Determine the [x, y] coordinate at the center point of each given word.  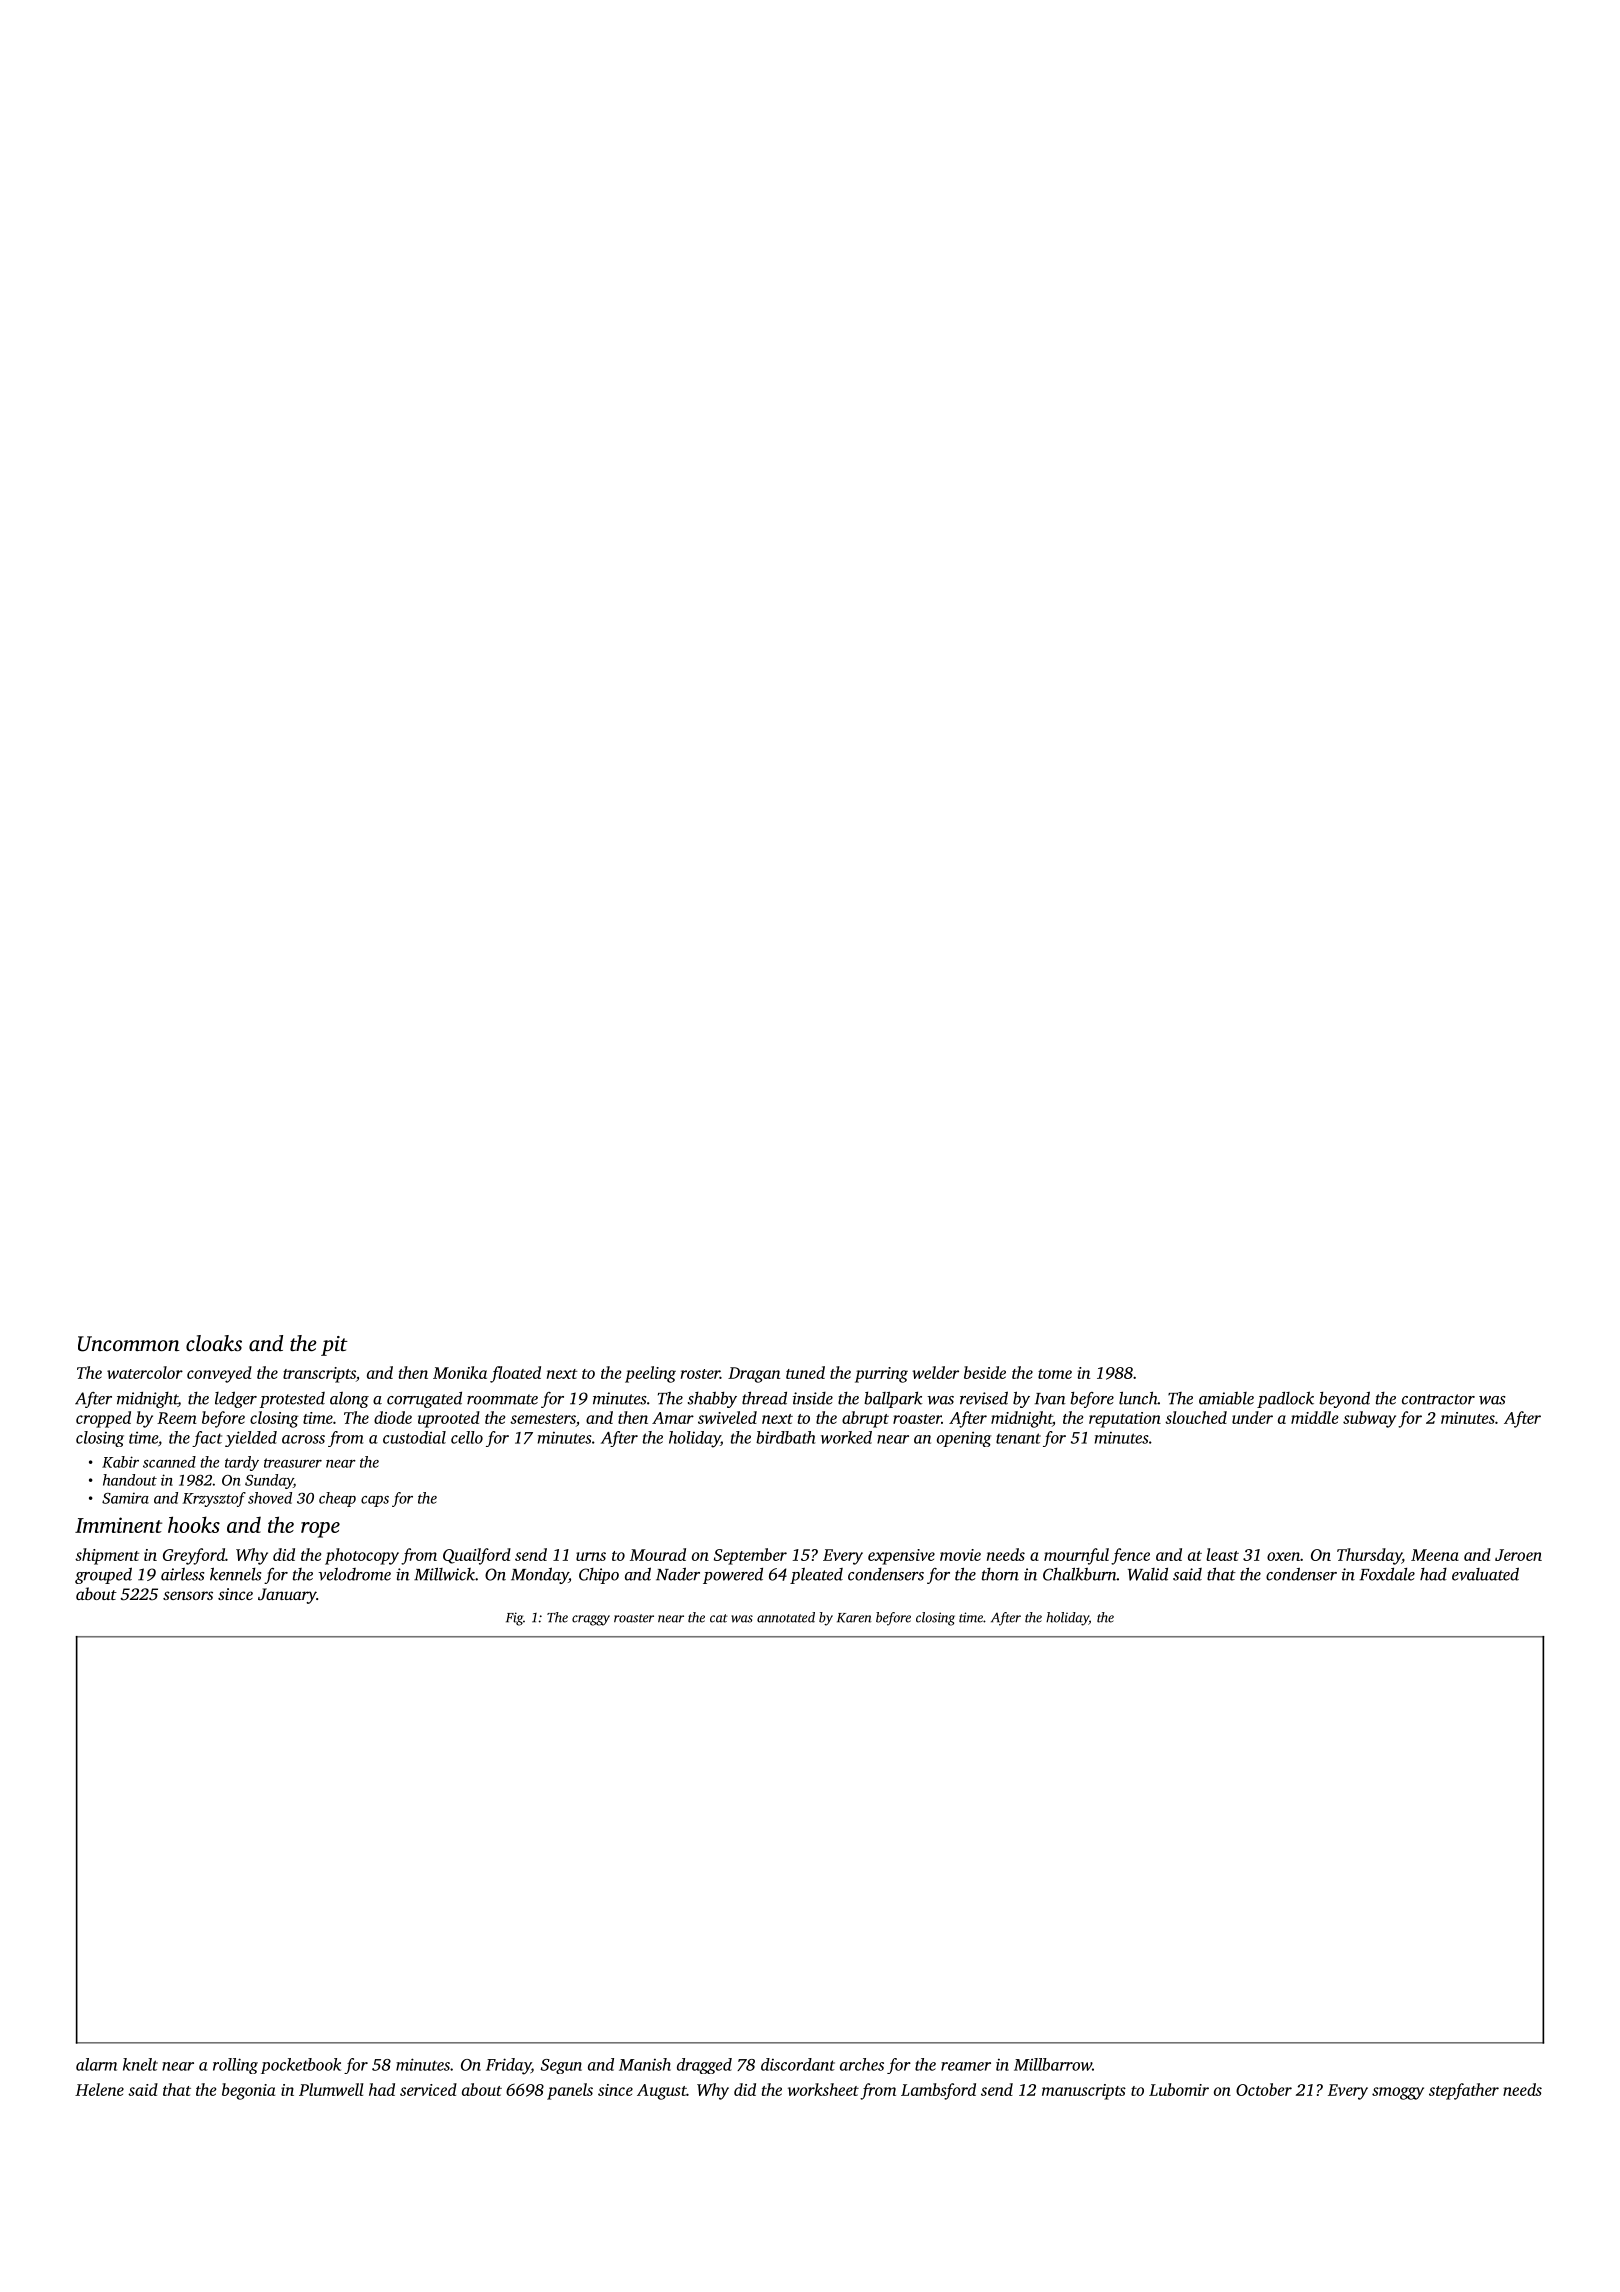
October [1264, 2089]
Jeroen [1518, 1555]
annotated [786, 1617]
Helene [99, 2089]
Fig [514, 1619]
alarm [96, 2064]
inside [813, 1398]
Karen [854, 1618]
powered [733, 1575]
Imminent [118, 1525]
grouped [103, 1575]
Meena [1435, 1555]
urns [591, 1556]
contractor [1438, 1399]
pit [334, 1346]
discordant [798, 2064]
